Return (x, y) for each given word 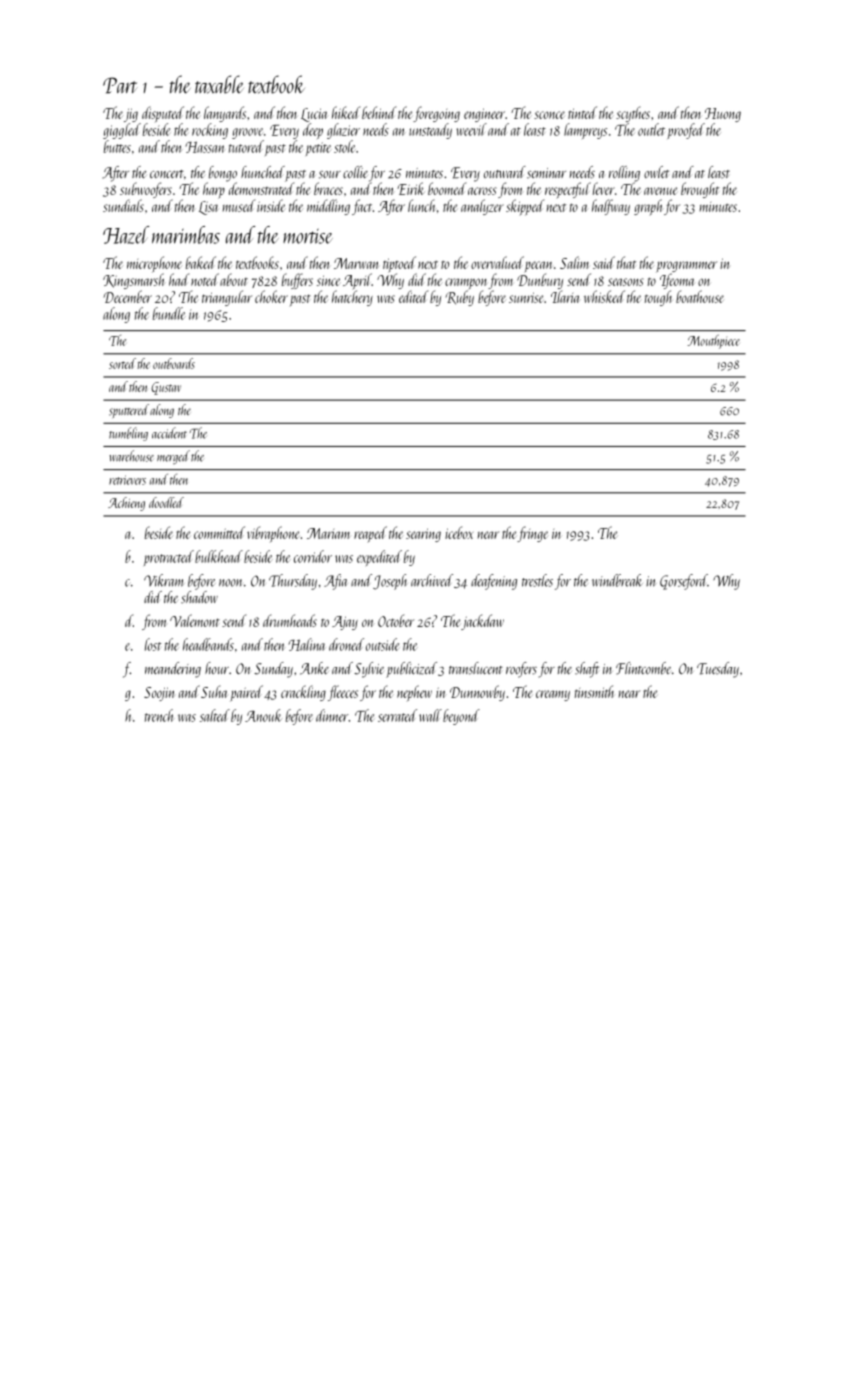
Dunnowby (477, 693)
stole (345, 146)
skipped (525, 207)
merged (173, 457)
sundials (123, 205)
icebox (459, 532)
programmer (686, 267)
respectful (568, 190)
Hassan (205, 147)
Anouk (263, 715)
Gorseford (684, 582)
